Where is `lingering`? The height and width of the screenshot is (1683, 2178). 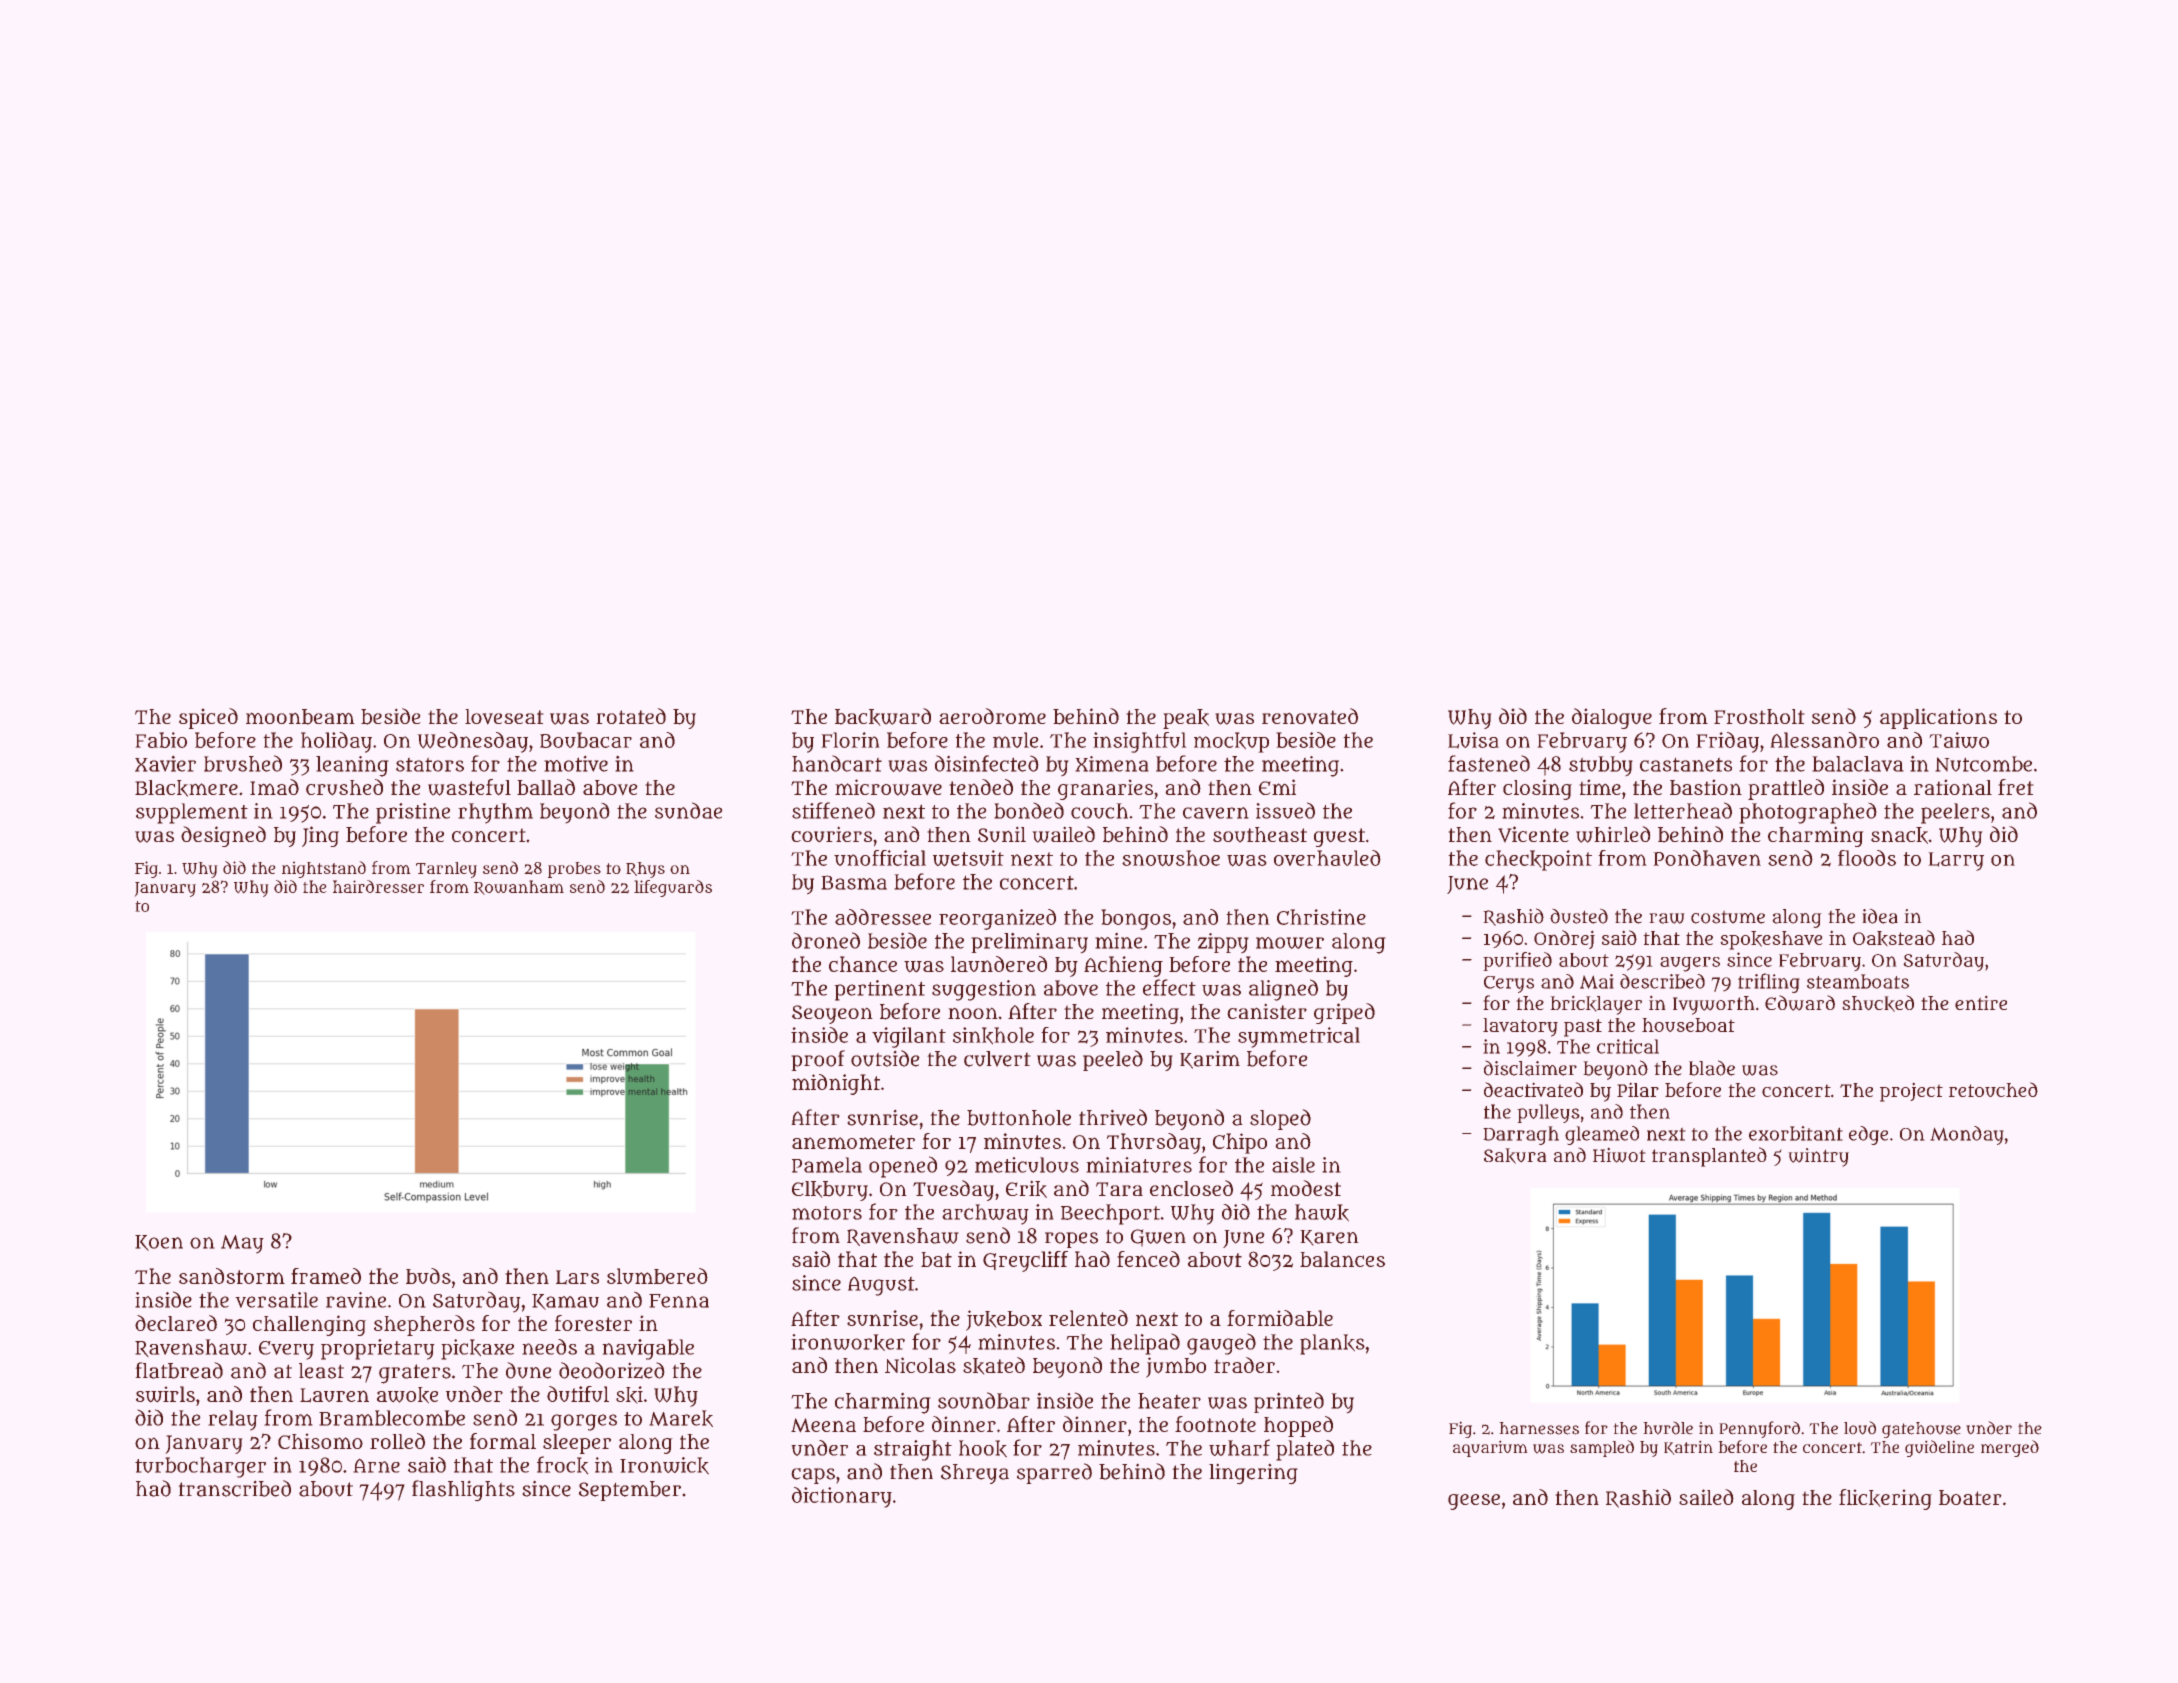 lingering is located at coordinates (1253, 1474).
